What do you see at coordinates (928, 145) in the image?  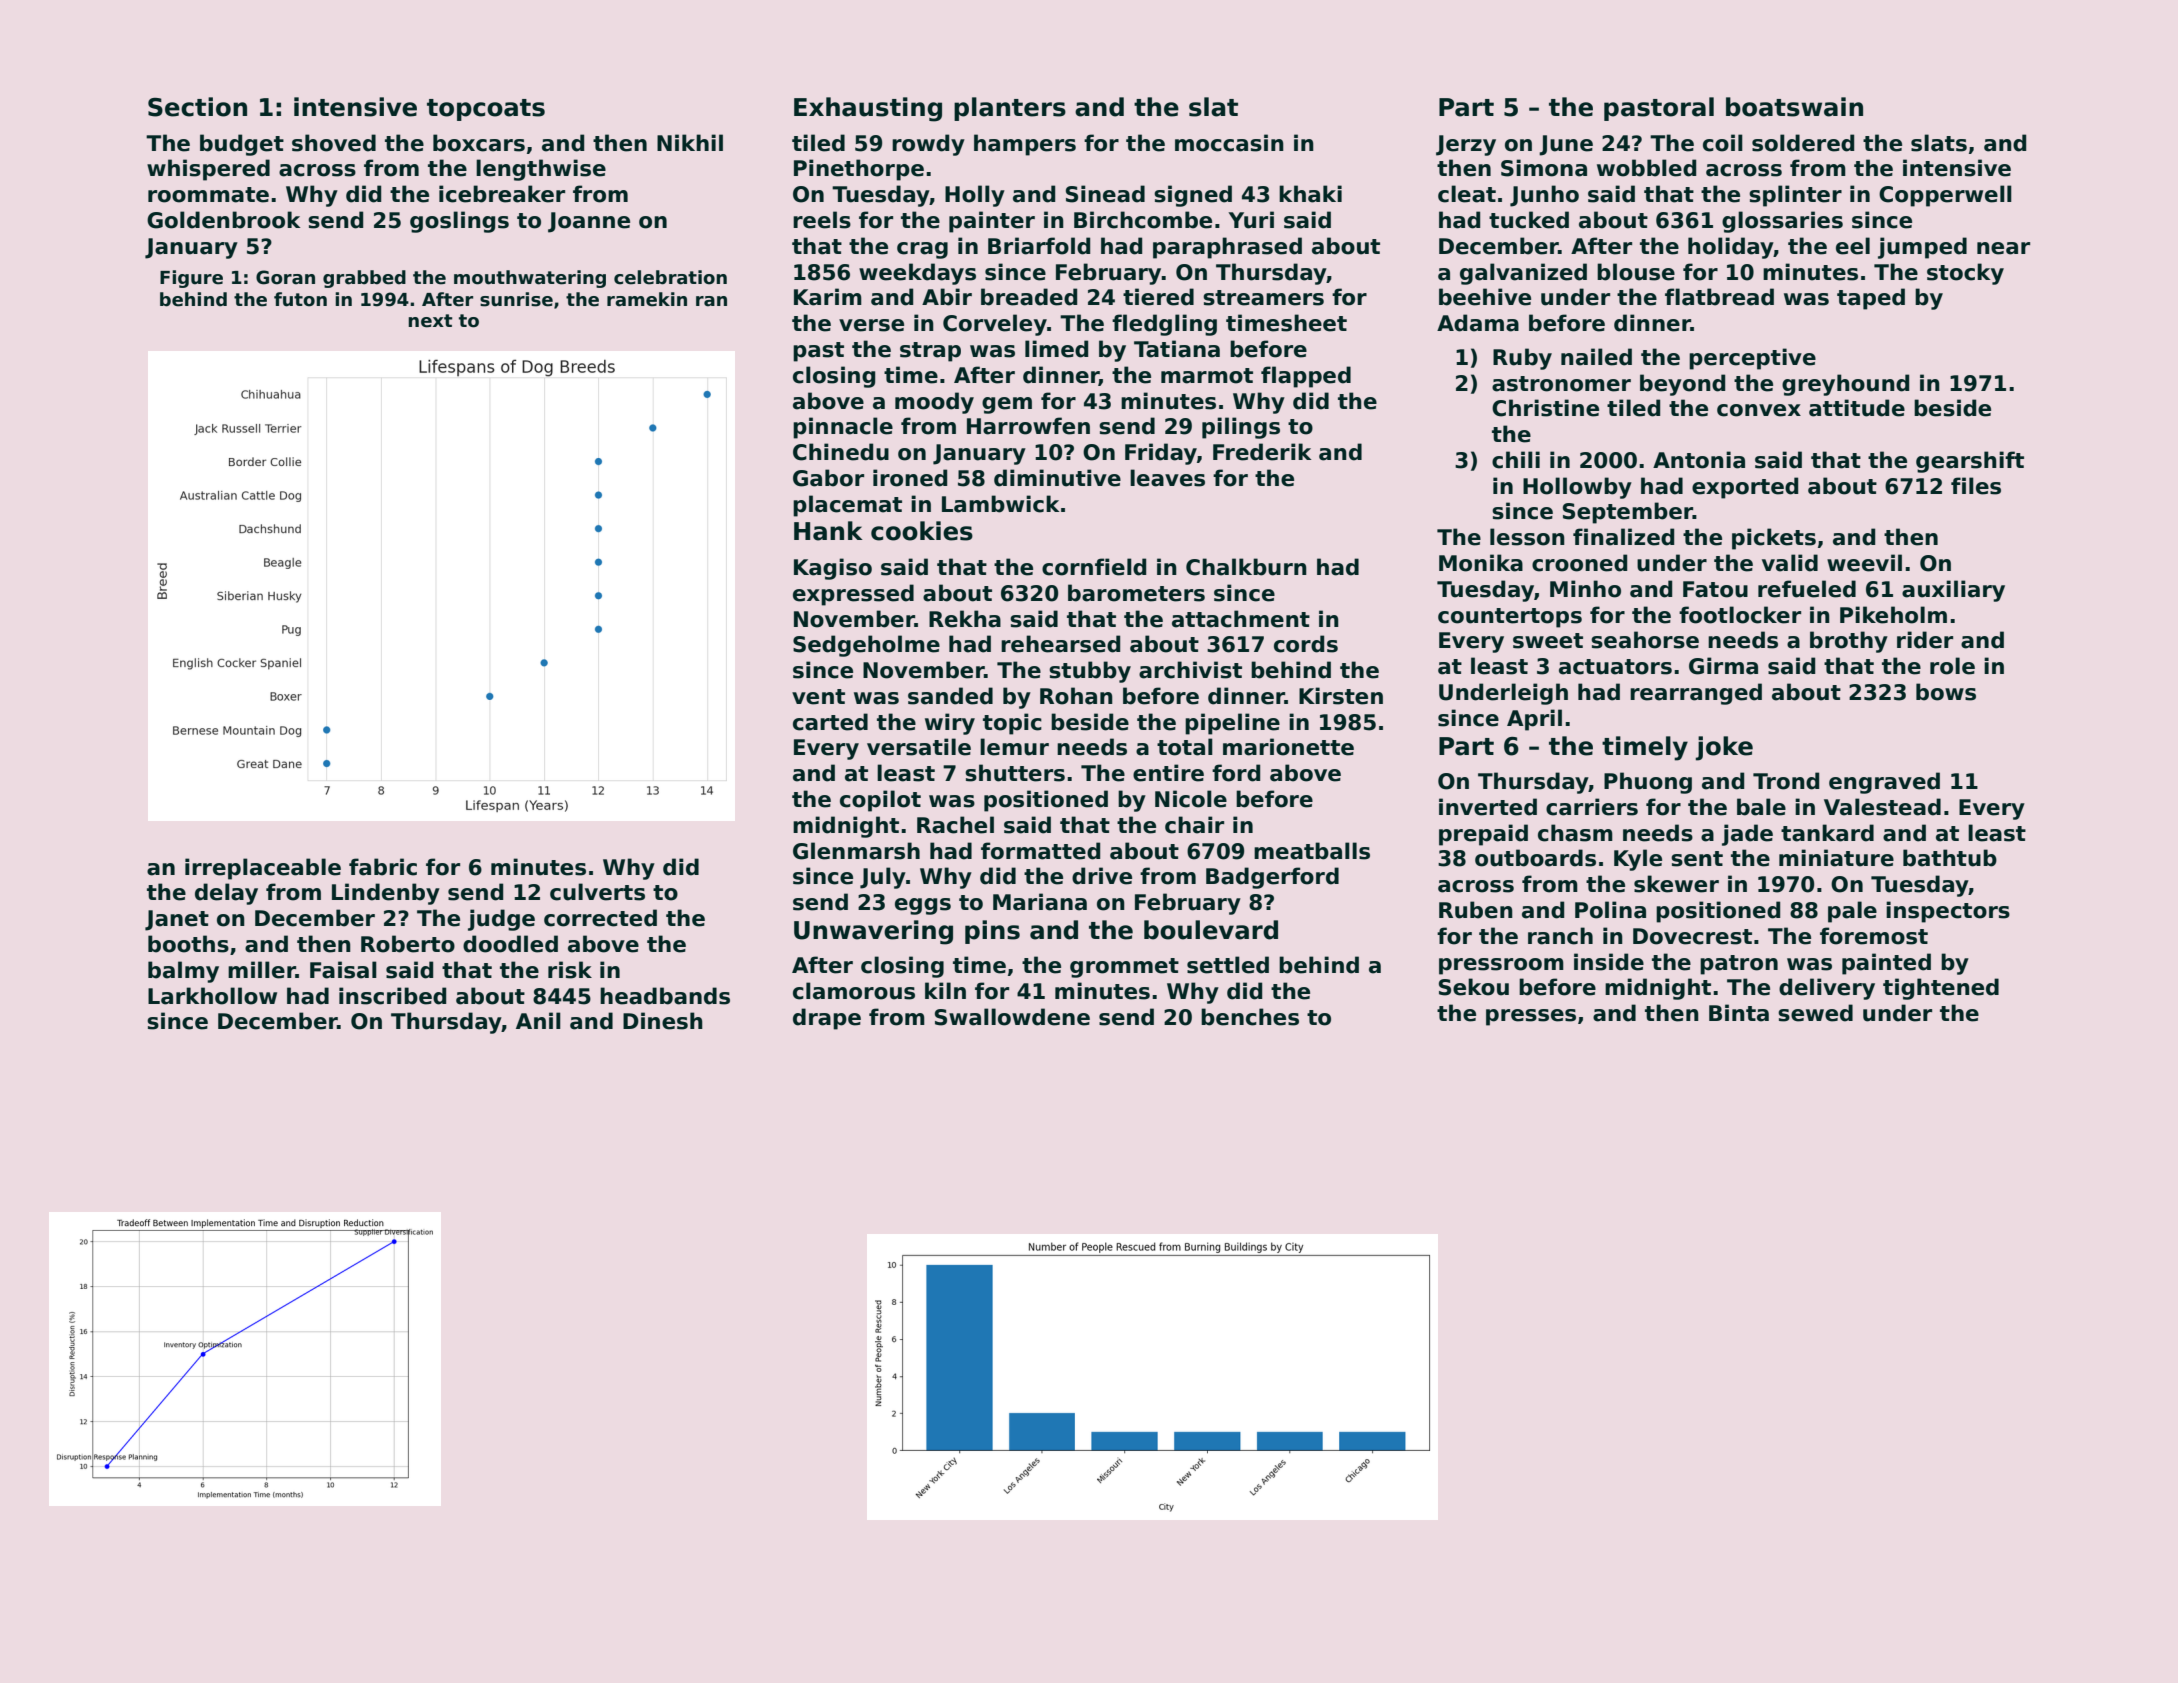 I see `rowdy` at bounding box center [928, 145].
